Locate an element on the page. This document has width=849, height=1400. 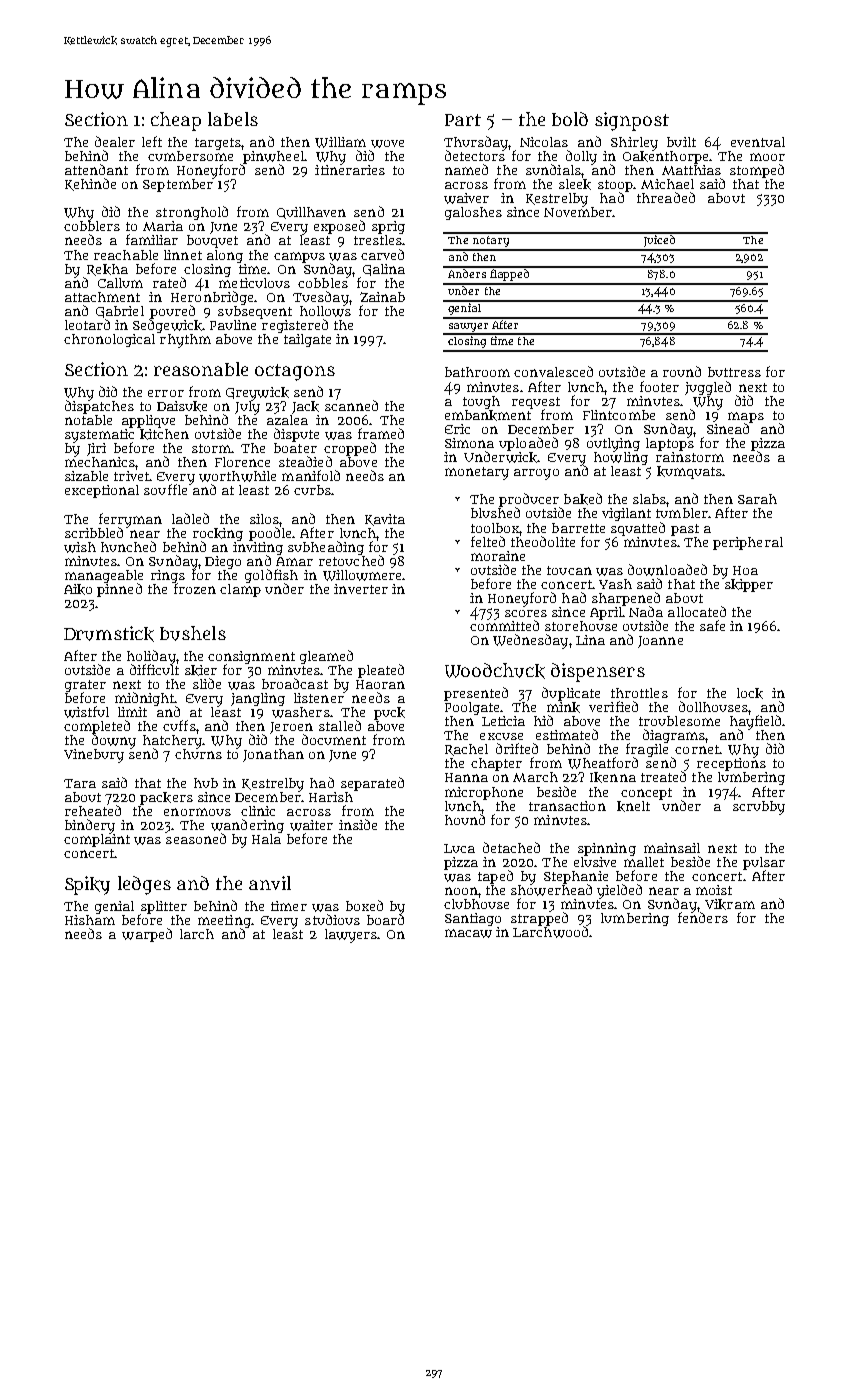
peripheral is located at coordinates (748, 543).
